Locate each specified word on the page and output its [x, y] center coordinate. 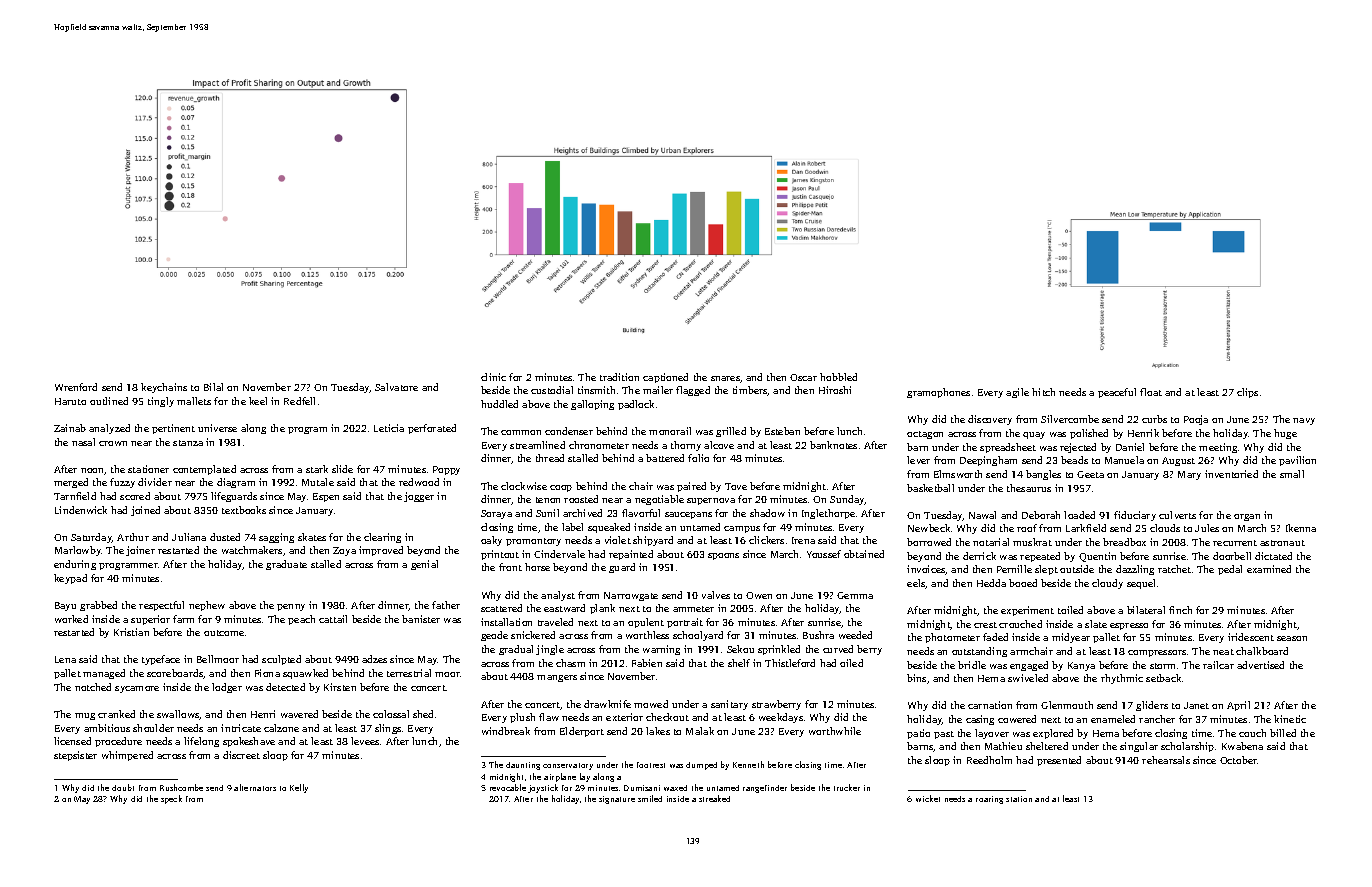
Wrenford [76, 387]
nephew [207, 606]
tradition [619, 377]
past [944, 735]
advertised [1260, 665]
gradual [516, 650]
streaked [714, 798]
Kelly [299, 788]
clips [1247, 393]
